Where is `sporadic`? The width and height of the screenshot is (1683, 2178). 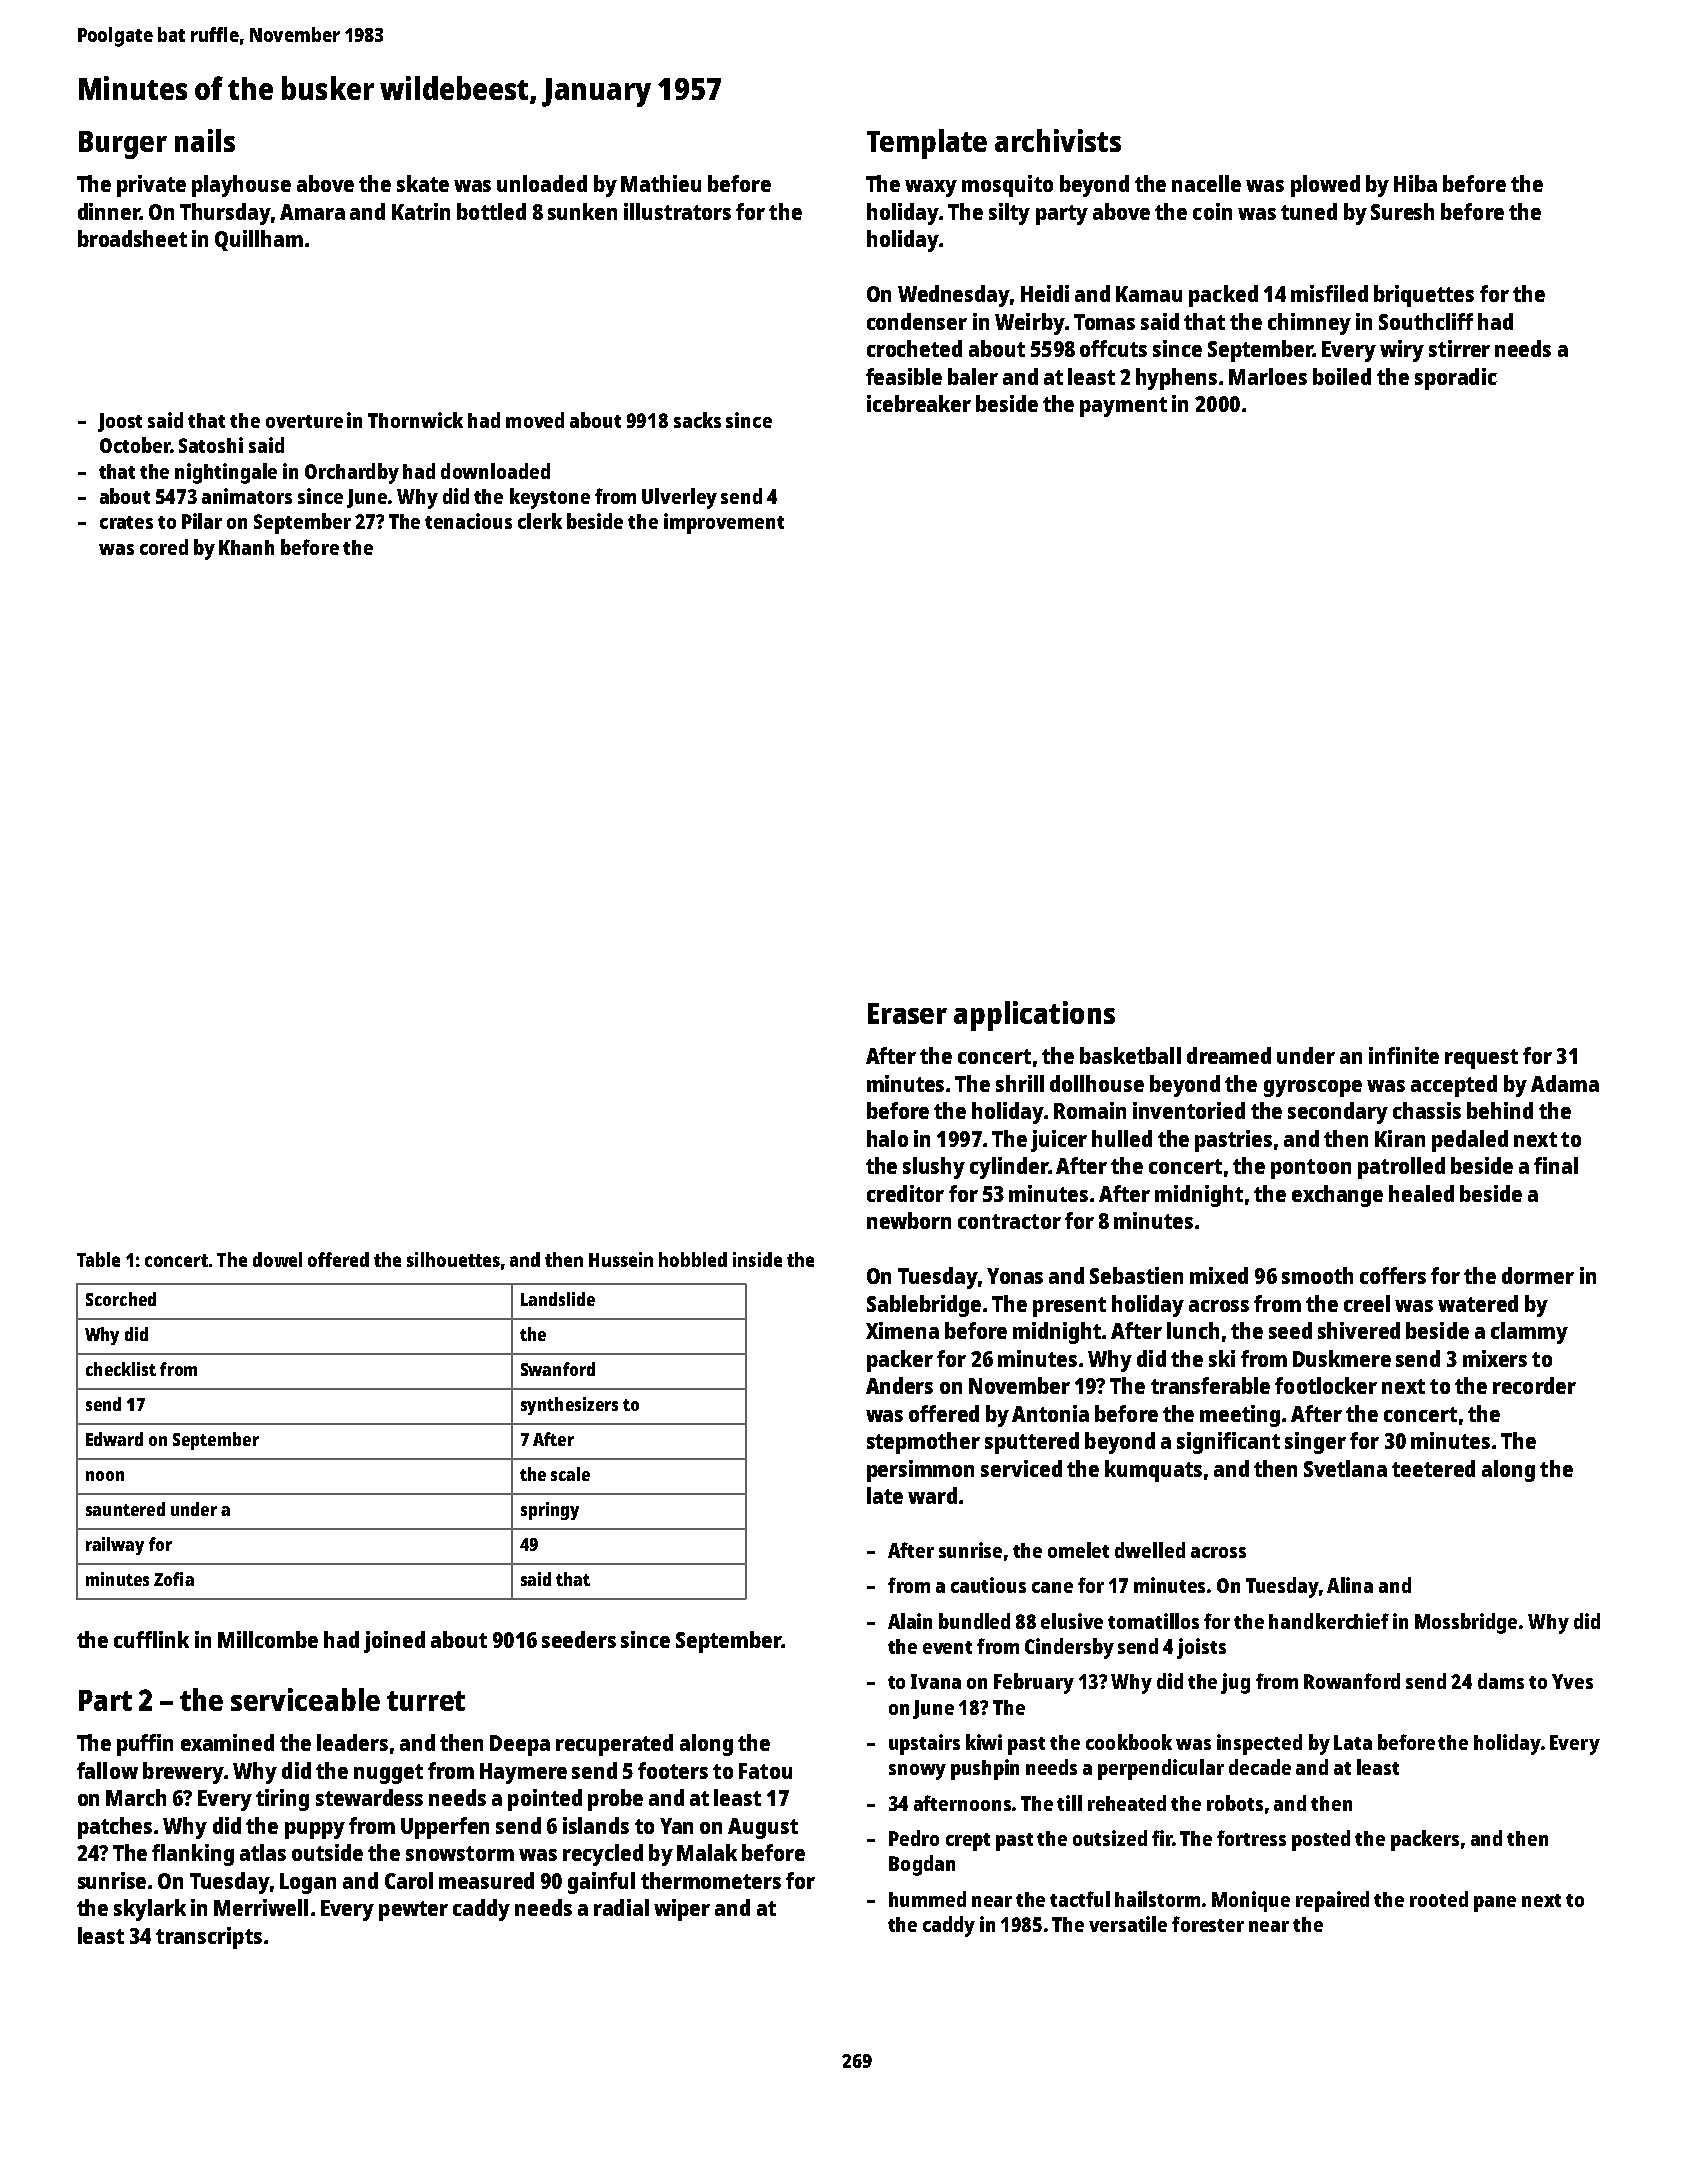
sporadic is located at coordinates (1456, 379).
